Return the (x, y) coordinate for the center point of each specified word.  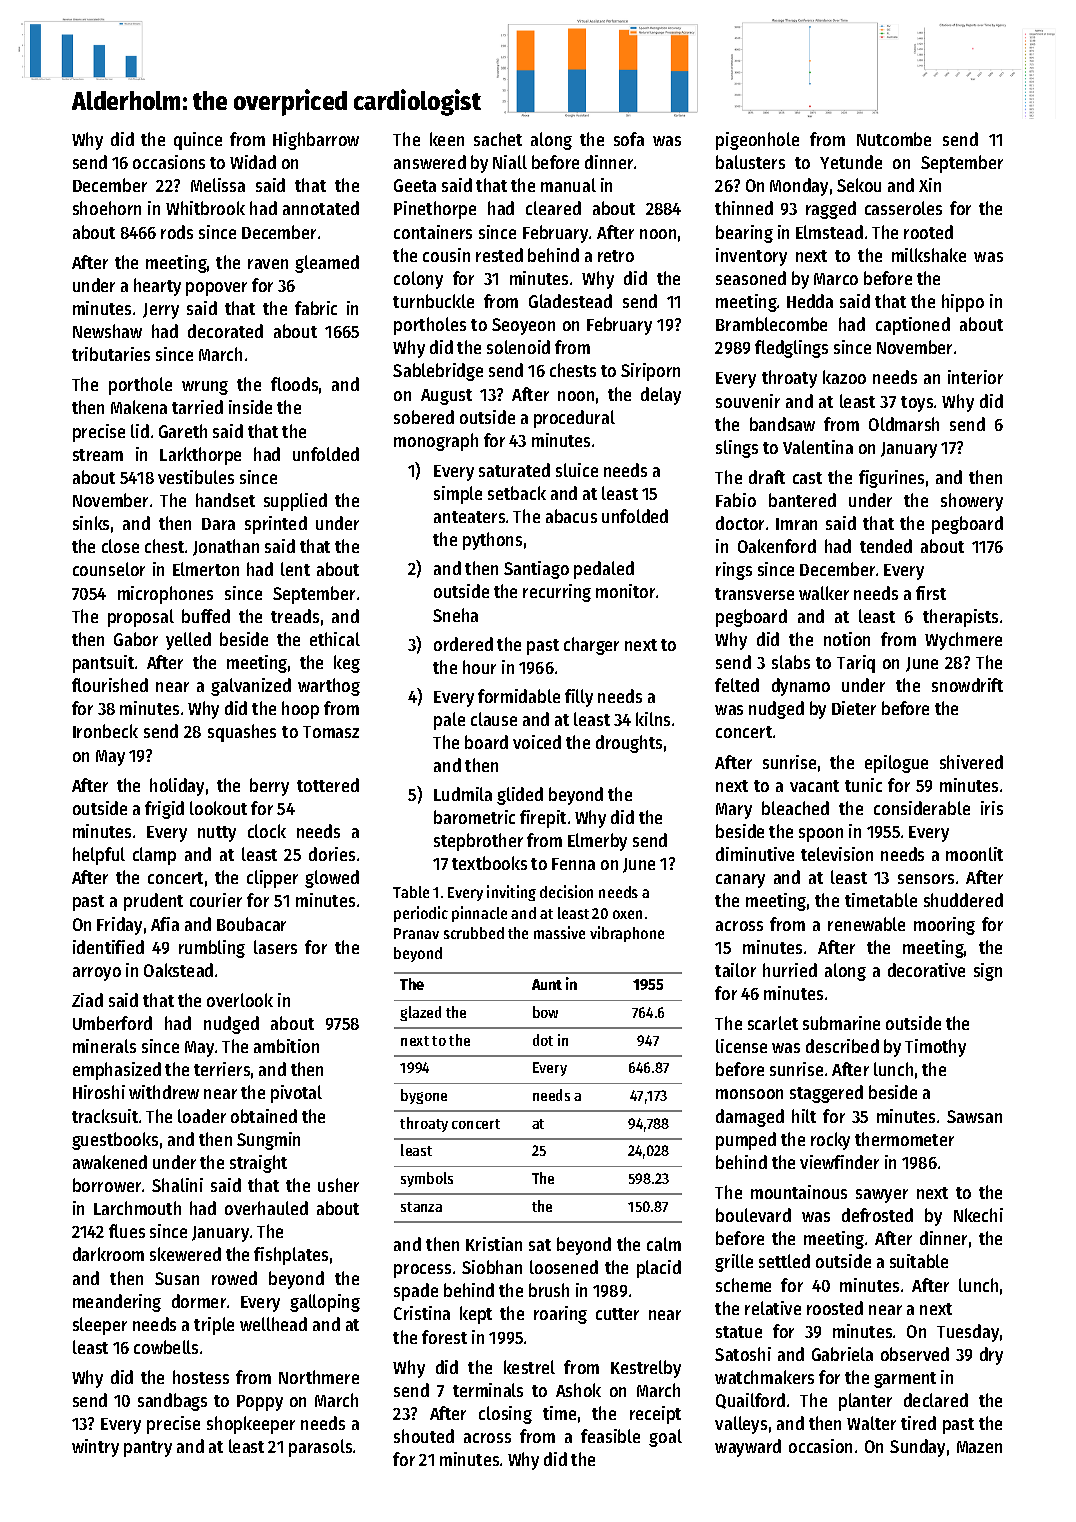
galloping (325, 1303)
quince (198, 141)
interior (975, 377)
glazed (420, 1013)
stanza (421, 1207)
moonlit (974, 854)
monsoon (749, 1094)
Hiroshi (99, 1092)
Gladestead (570, 301)
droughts (629, 744)
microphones (165, 595)
